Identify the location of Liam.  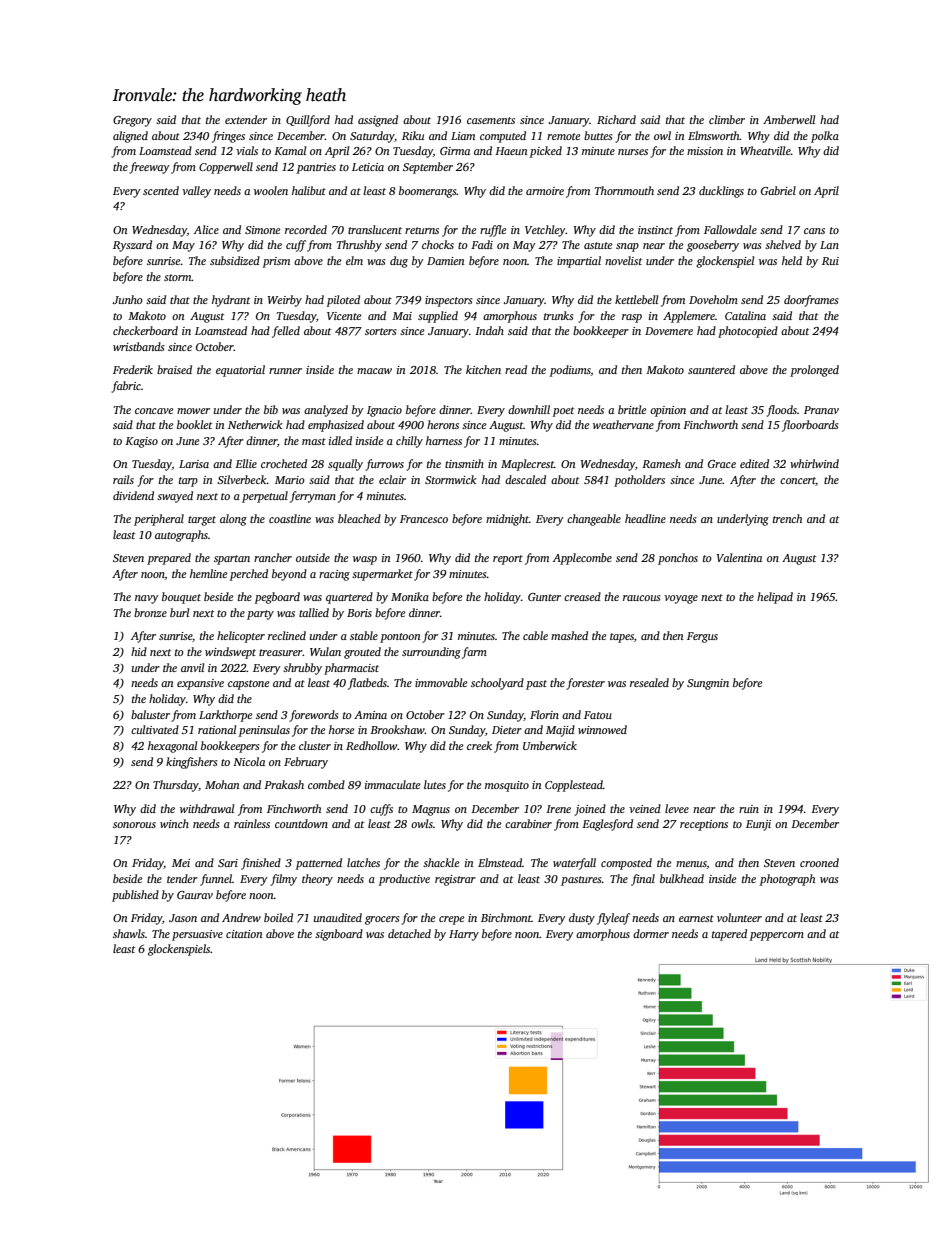
(463, 136).
